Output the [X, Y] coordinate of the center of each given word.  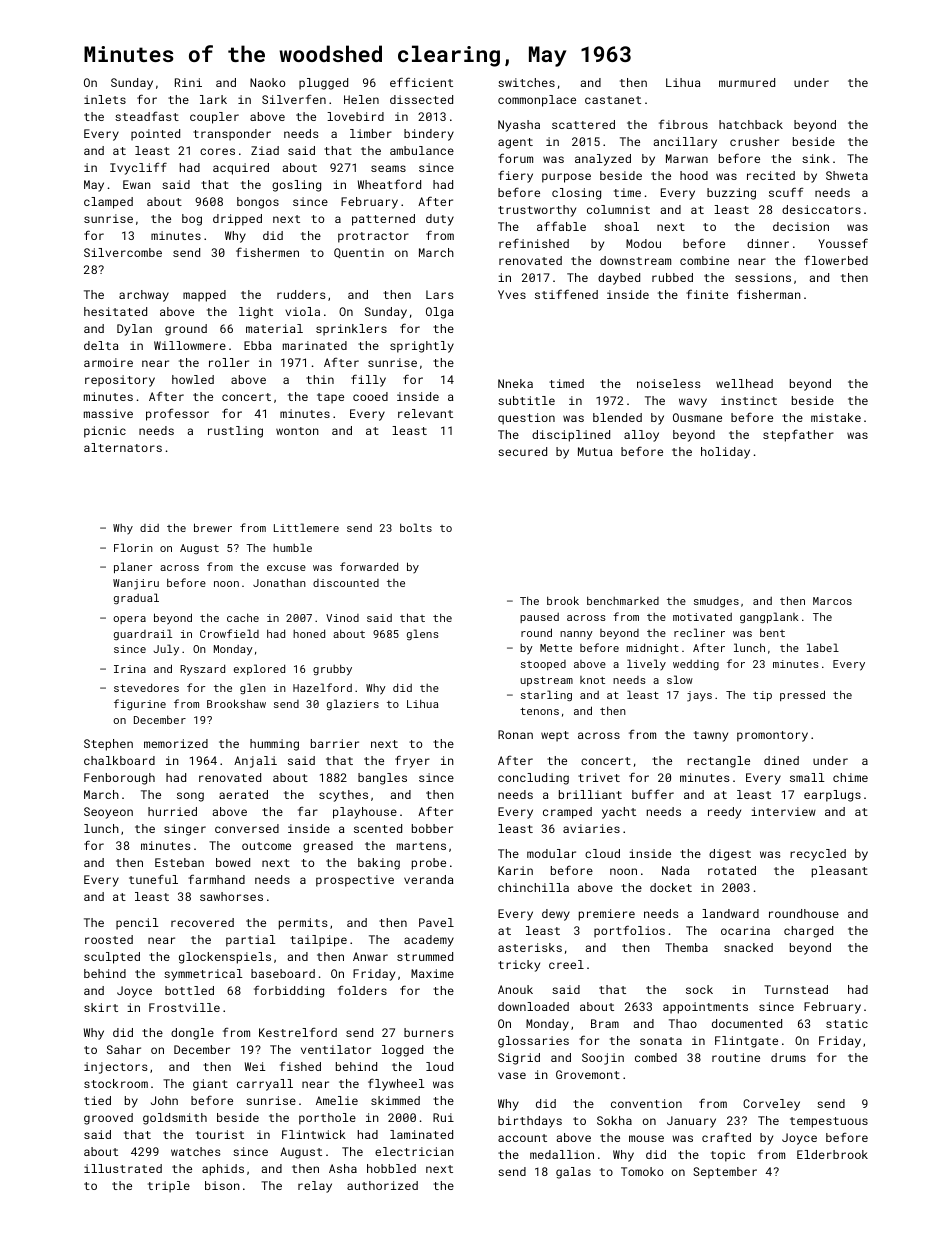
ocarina [745, 930]
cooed [370, 396]
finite [707, 294]
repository [120, 381]
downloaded [533, 1006]
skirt [101, 1007]
